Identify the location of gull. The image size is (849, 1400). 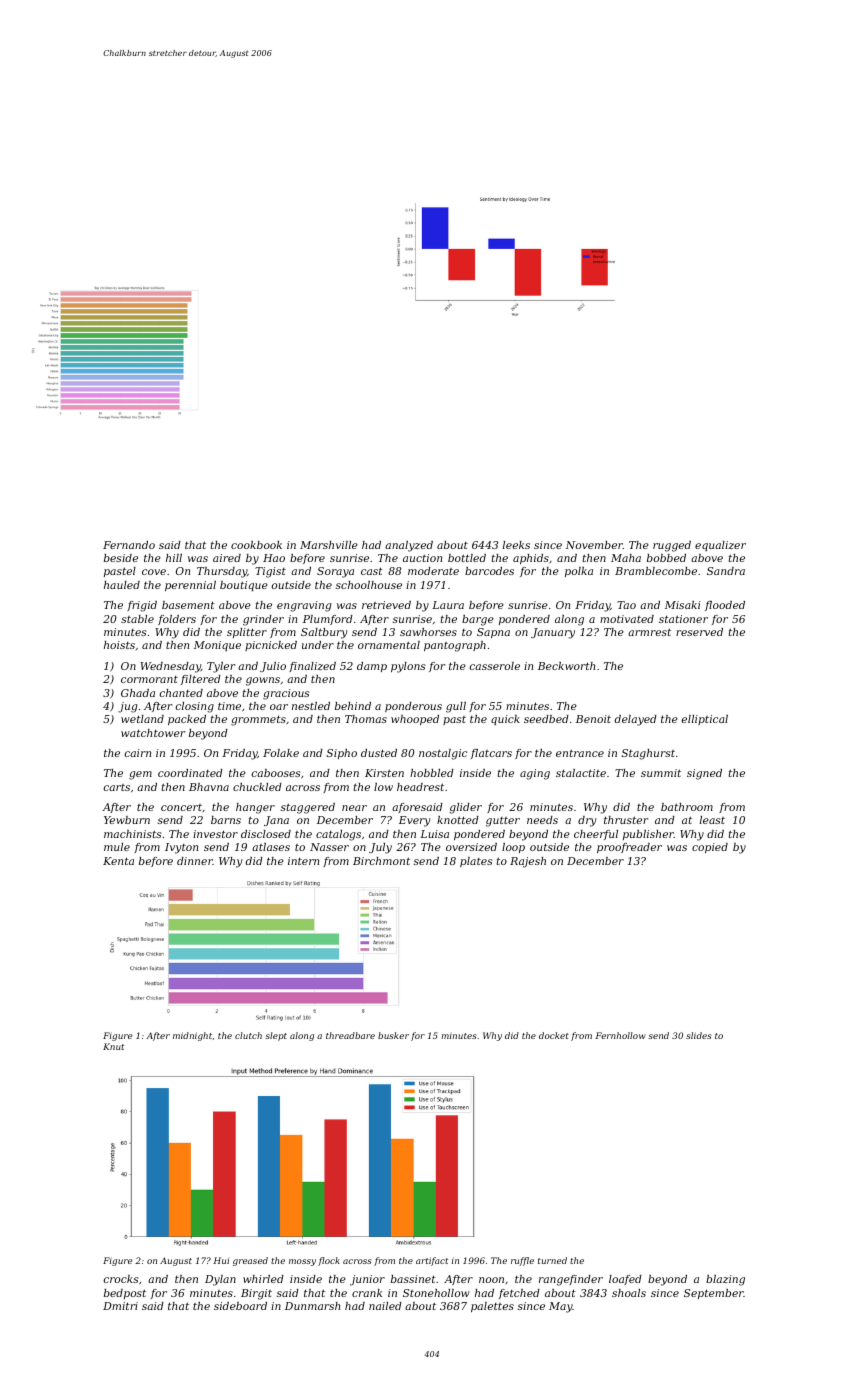
(456, 707).
